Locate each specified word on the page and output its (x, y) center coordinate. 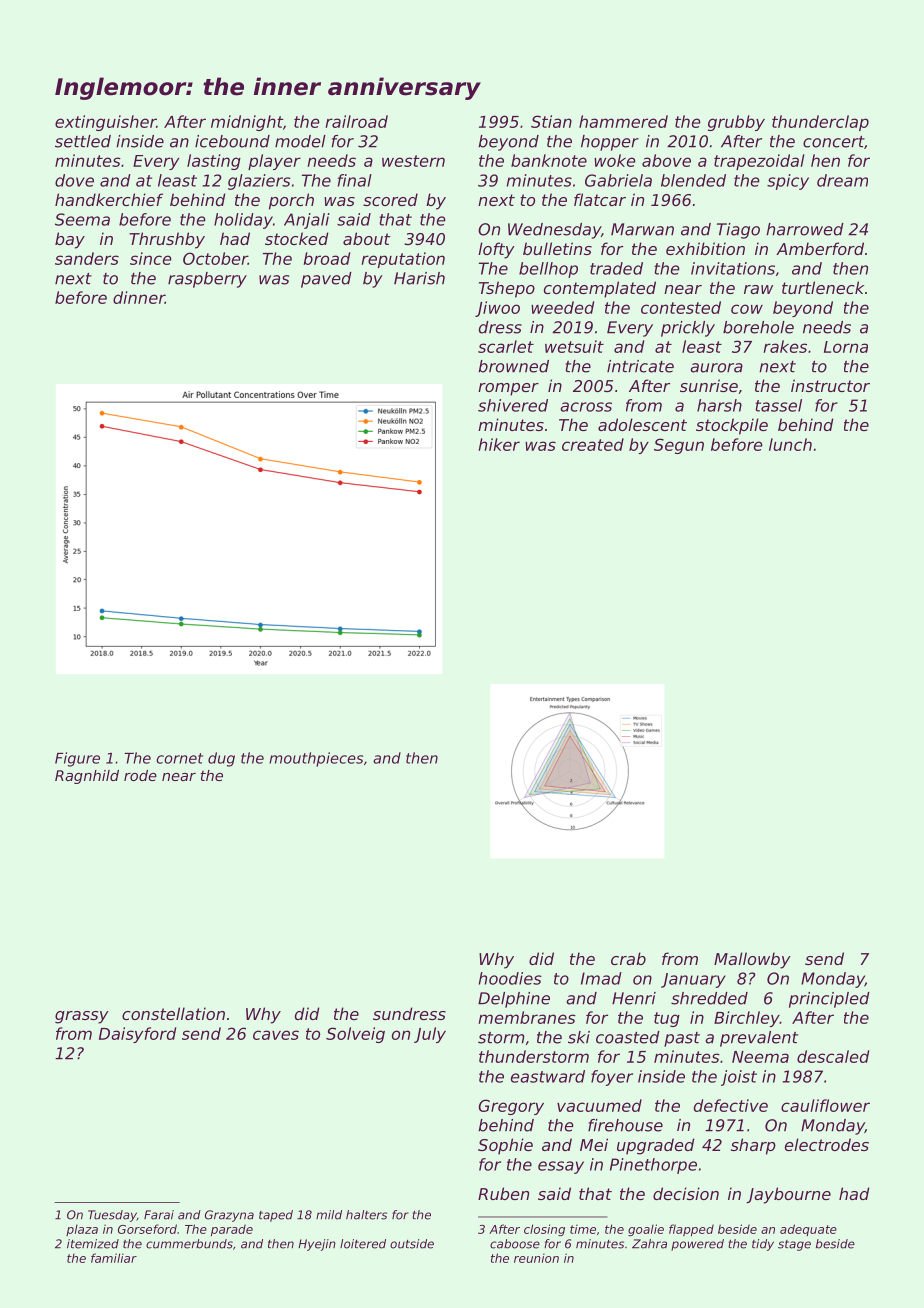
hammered (623, 121)
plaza (82, 1230)
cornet (179, 758)
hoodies (510, 978)
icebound (232, 141)
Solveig (355, 1035)
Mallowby (752, 960)
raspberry (207, 280)
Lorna (846, 347)
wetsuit (574, 346)
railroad (356, 121)
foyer (612, 1078)
